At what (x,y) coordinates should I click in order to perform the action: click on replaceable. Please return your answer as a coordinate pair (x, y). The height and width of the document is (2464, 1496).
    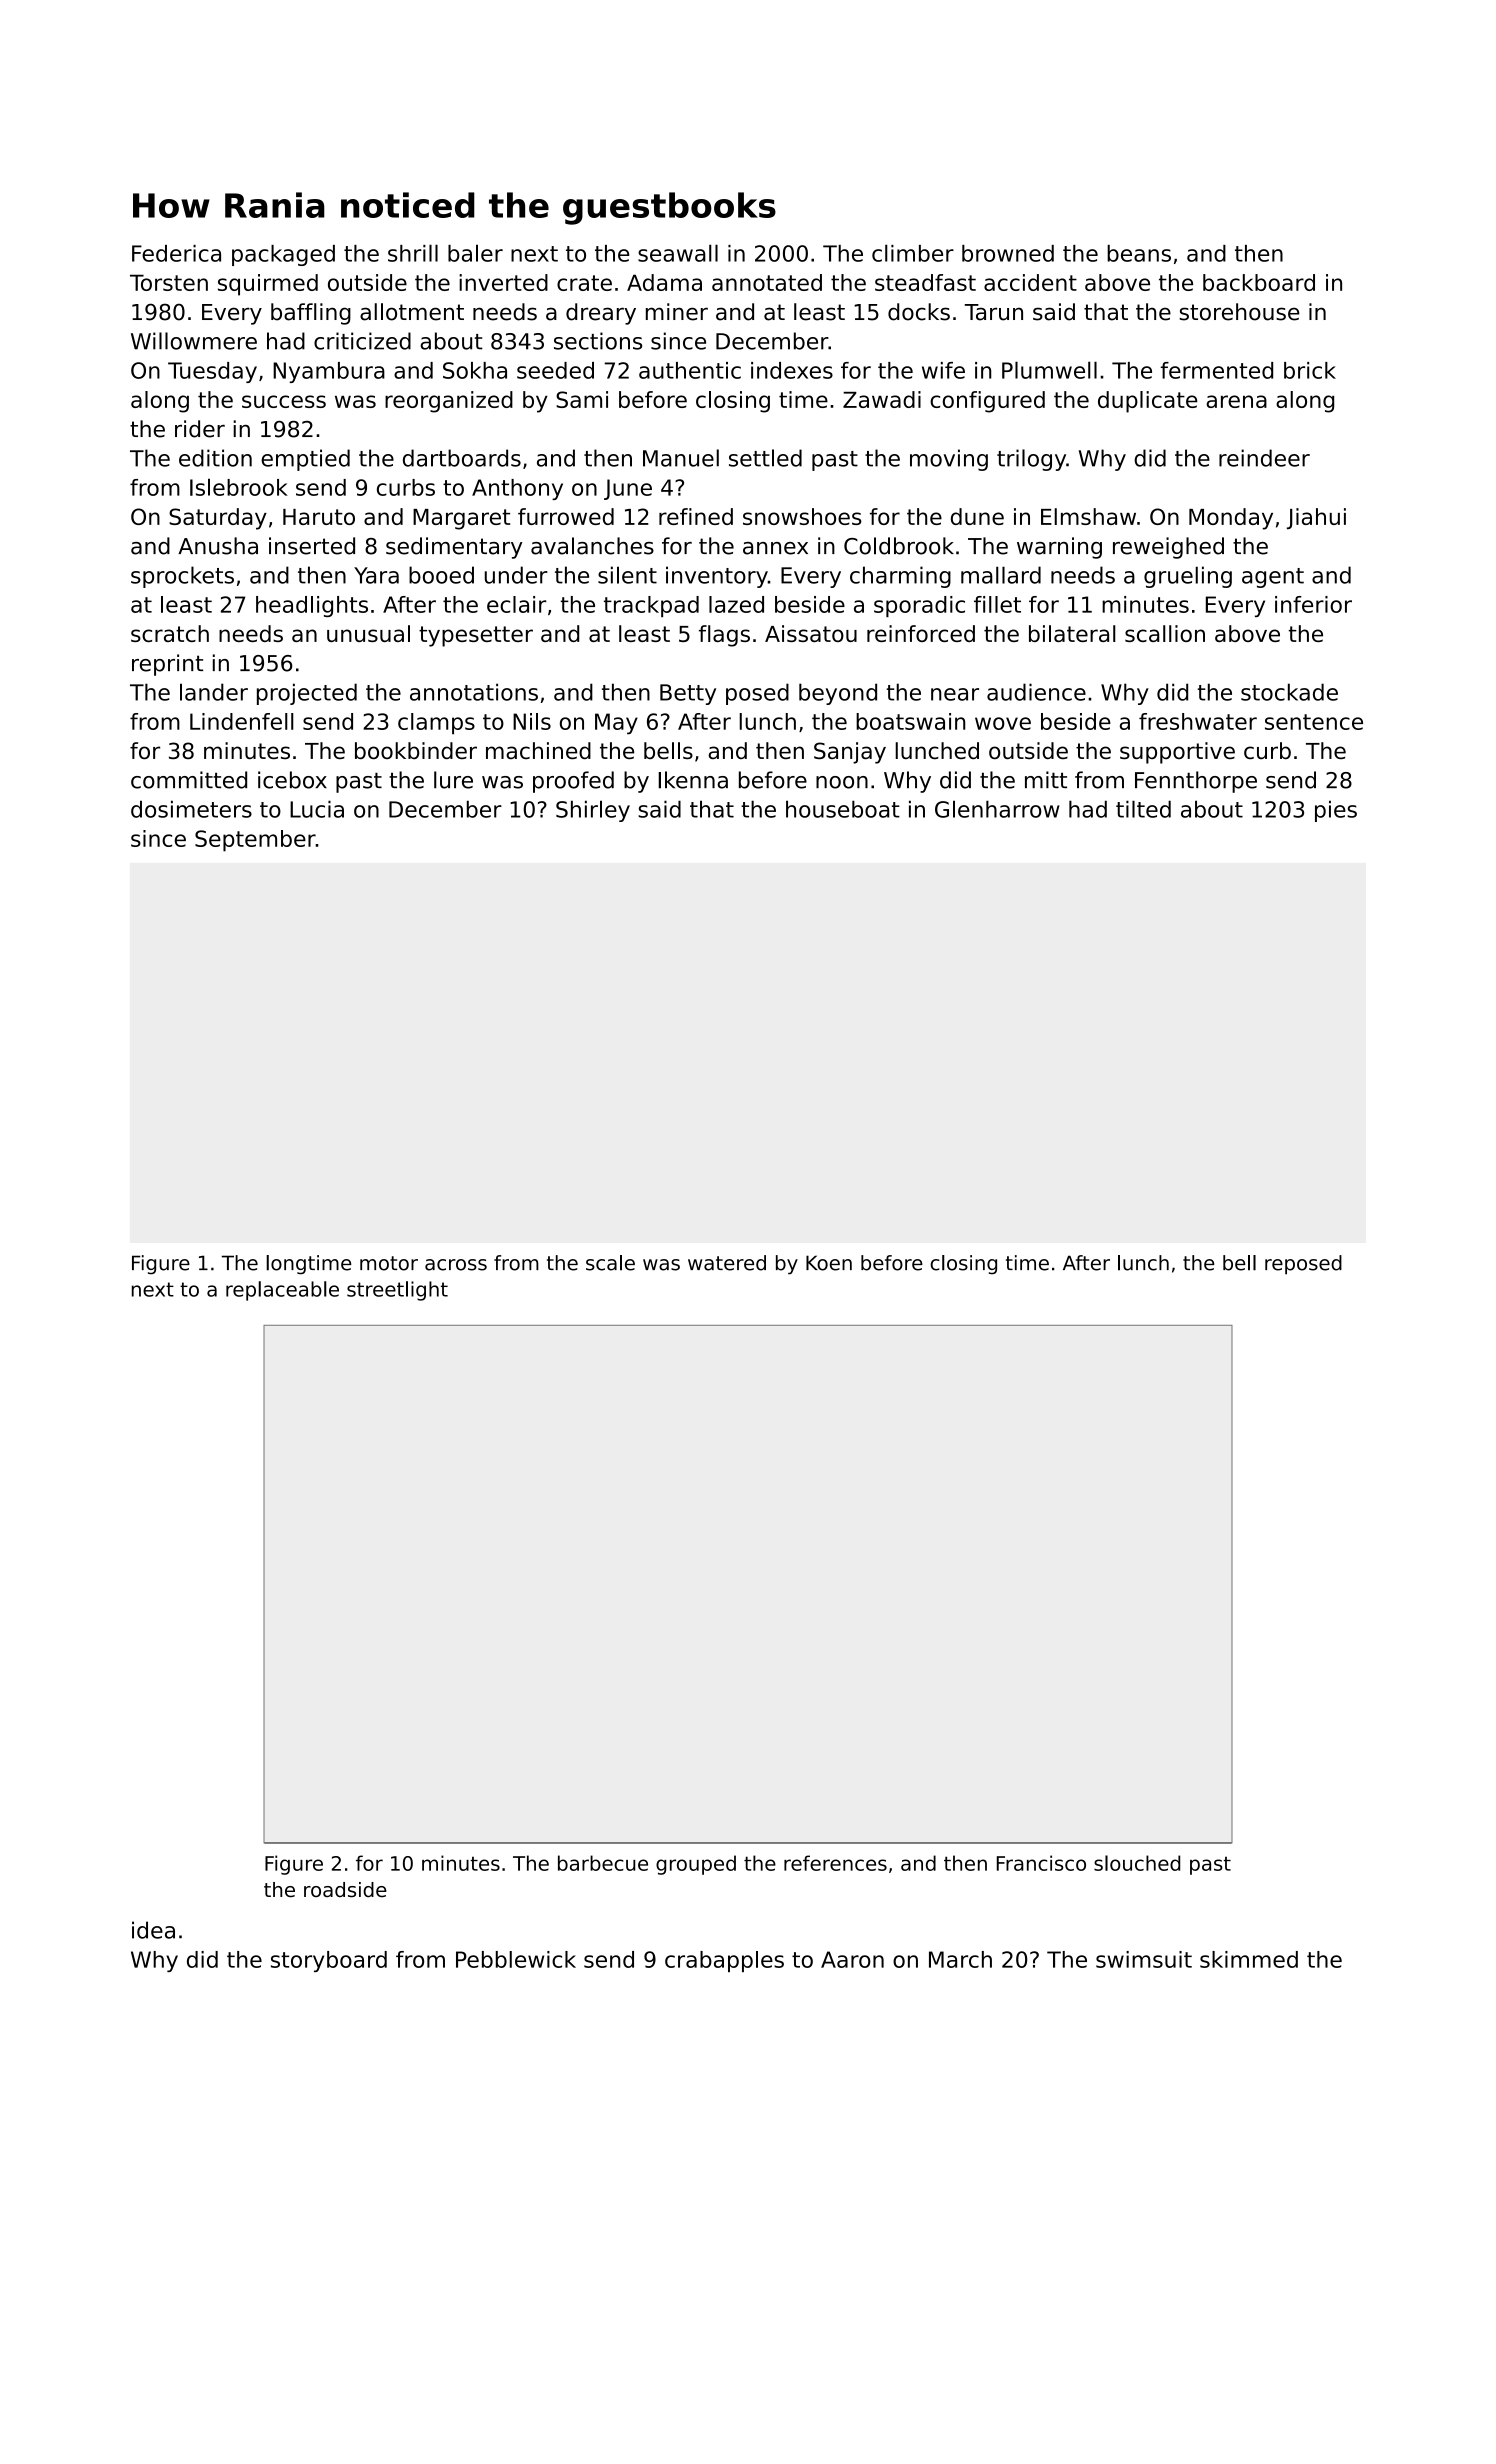
    Looking at the image, I should click on (282, 1291).
